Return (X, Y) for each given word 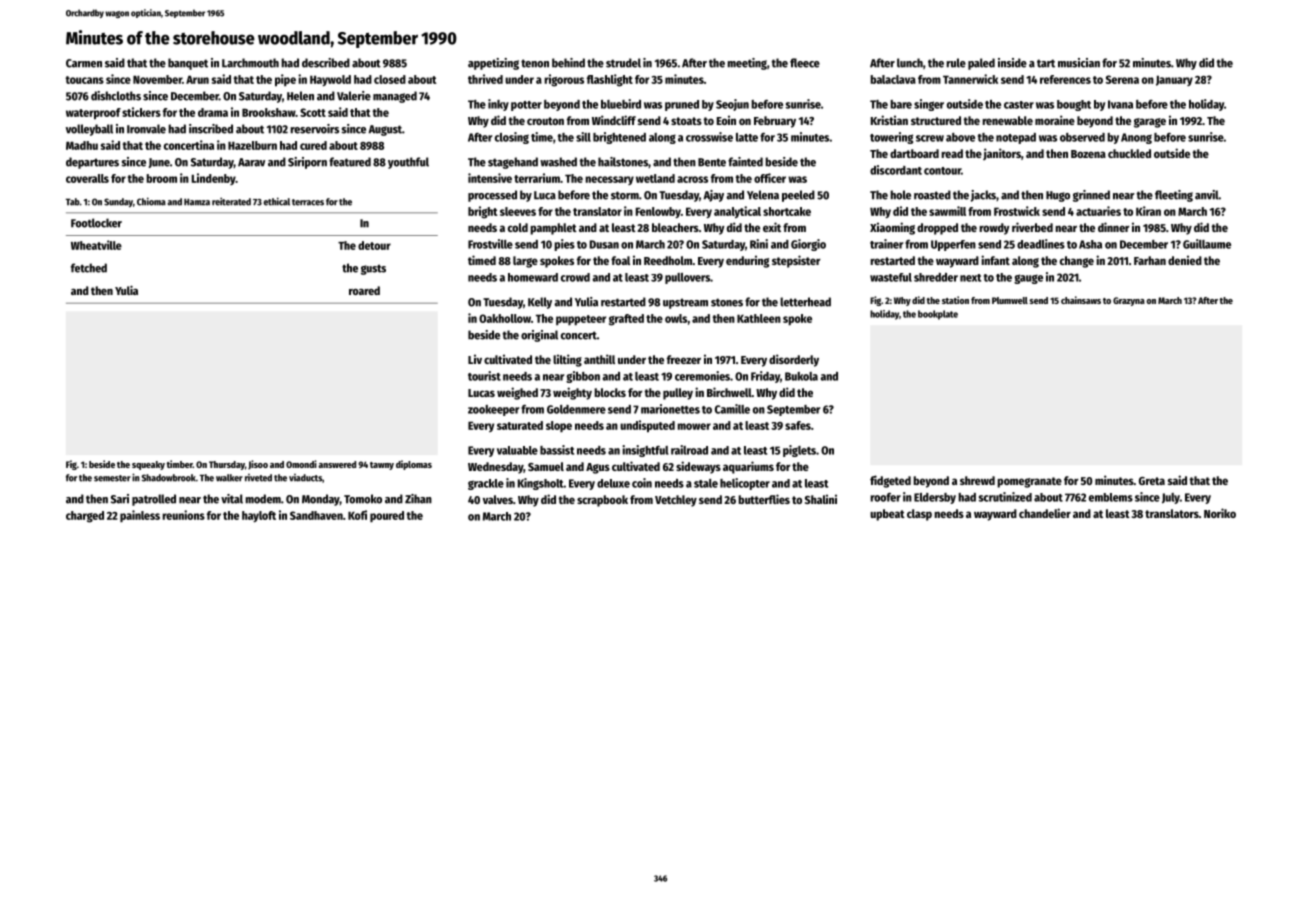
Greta (1152, 481)
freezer (684, 359)
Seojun (732, 105)
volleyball (89, 130)
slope (559, 426)
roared (364, 290)
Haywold (330, 80)
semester (112, 478)
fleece (805, 63)
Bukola (801, 376)
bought (1074, 105)
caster (1019, 105)
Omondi (301, 464)
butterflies (764, 499)
